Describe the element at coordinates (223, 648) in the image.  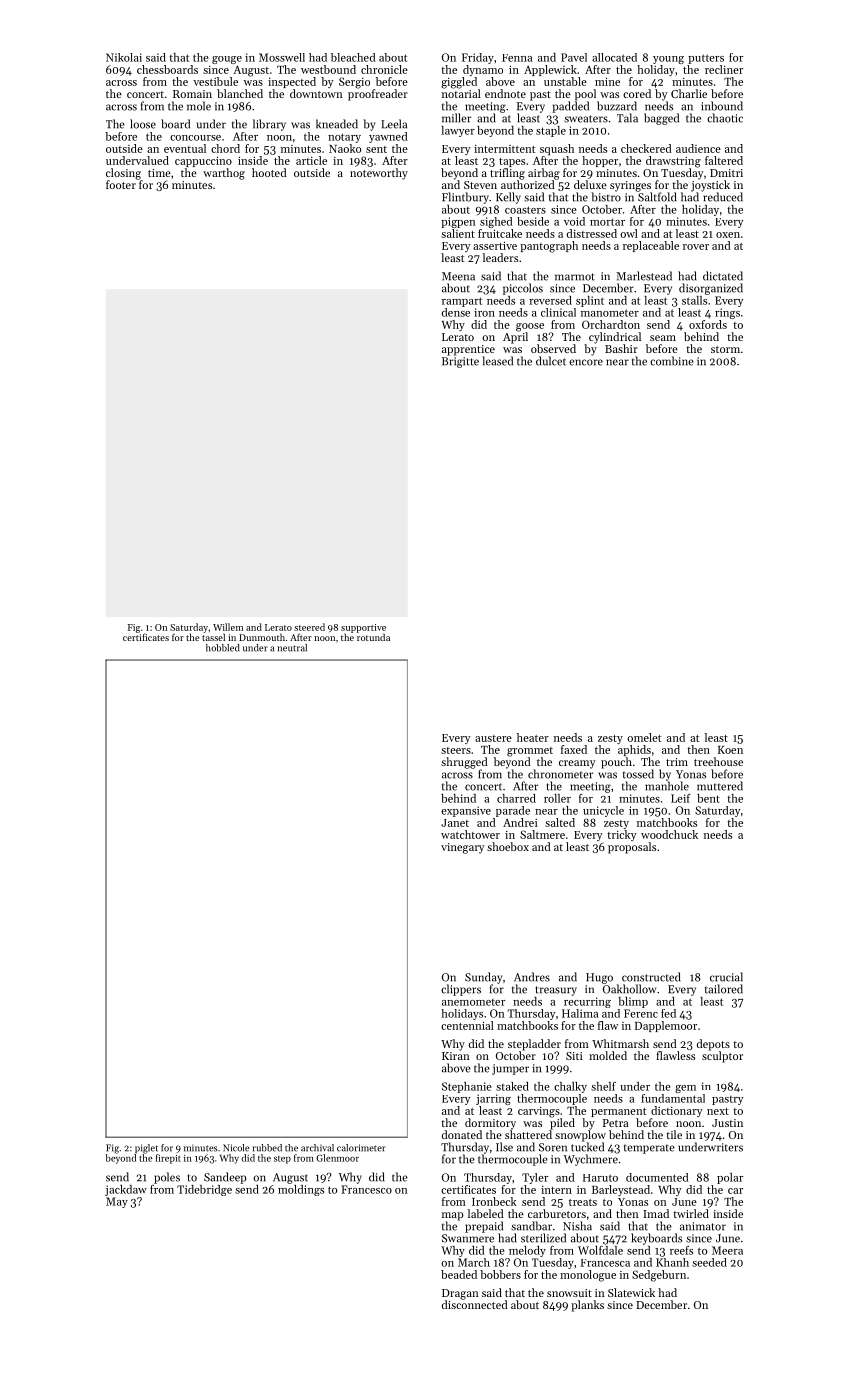
I see `hobbled` at that location.
